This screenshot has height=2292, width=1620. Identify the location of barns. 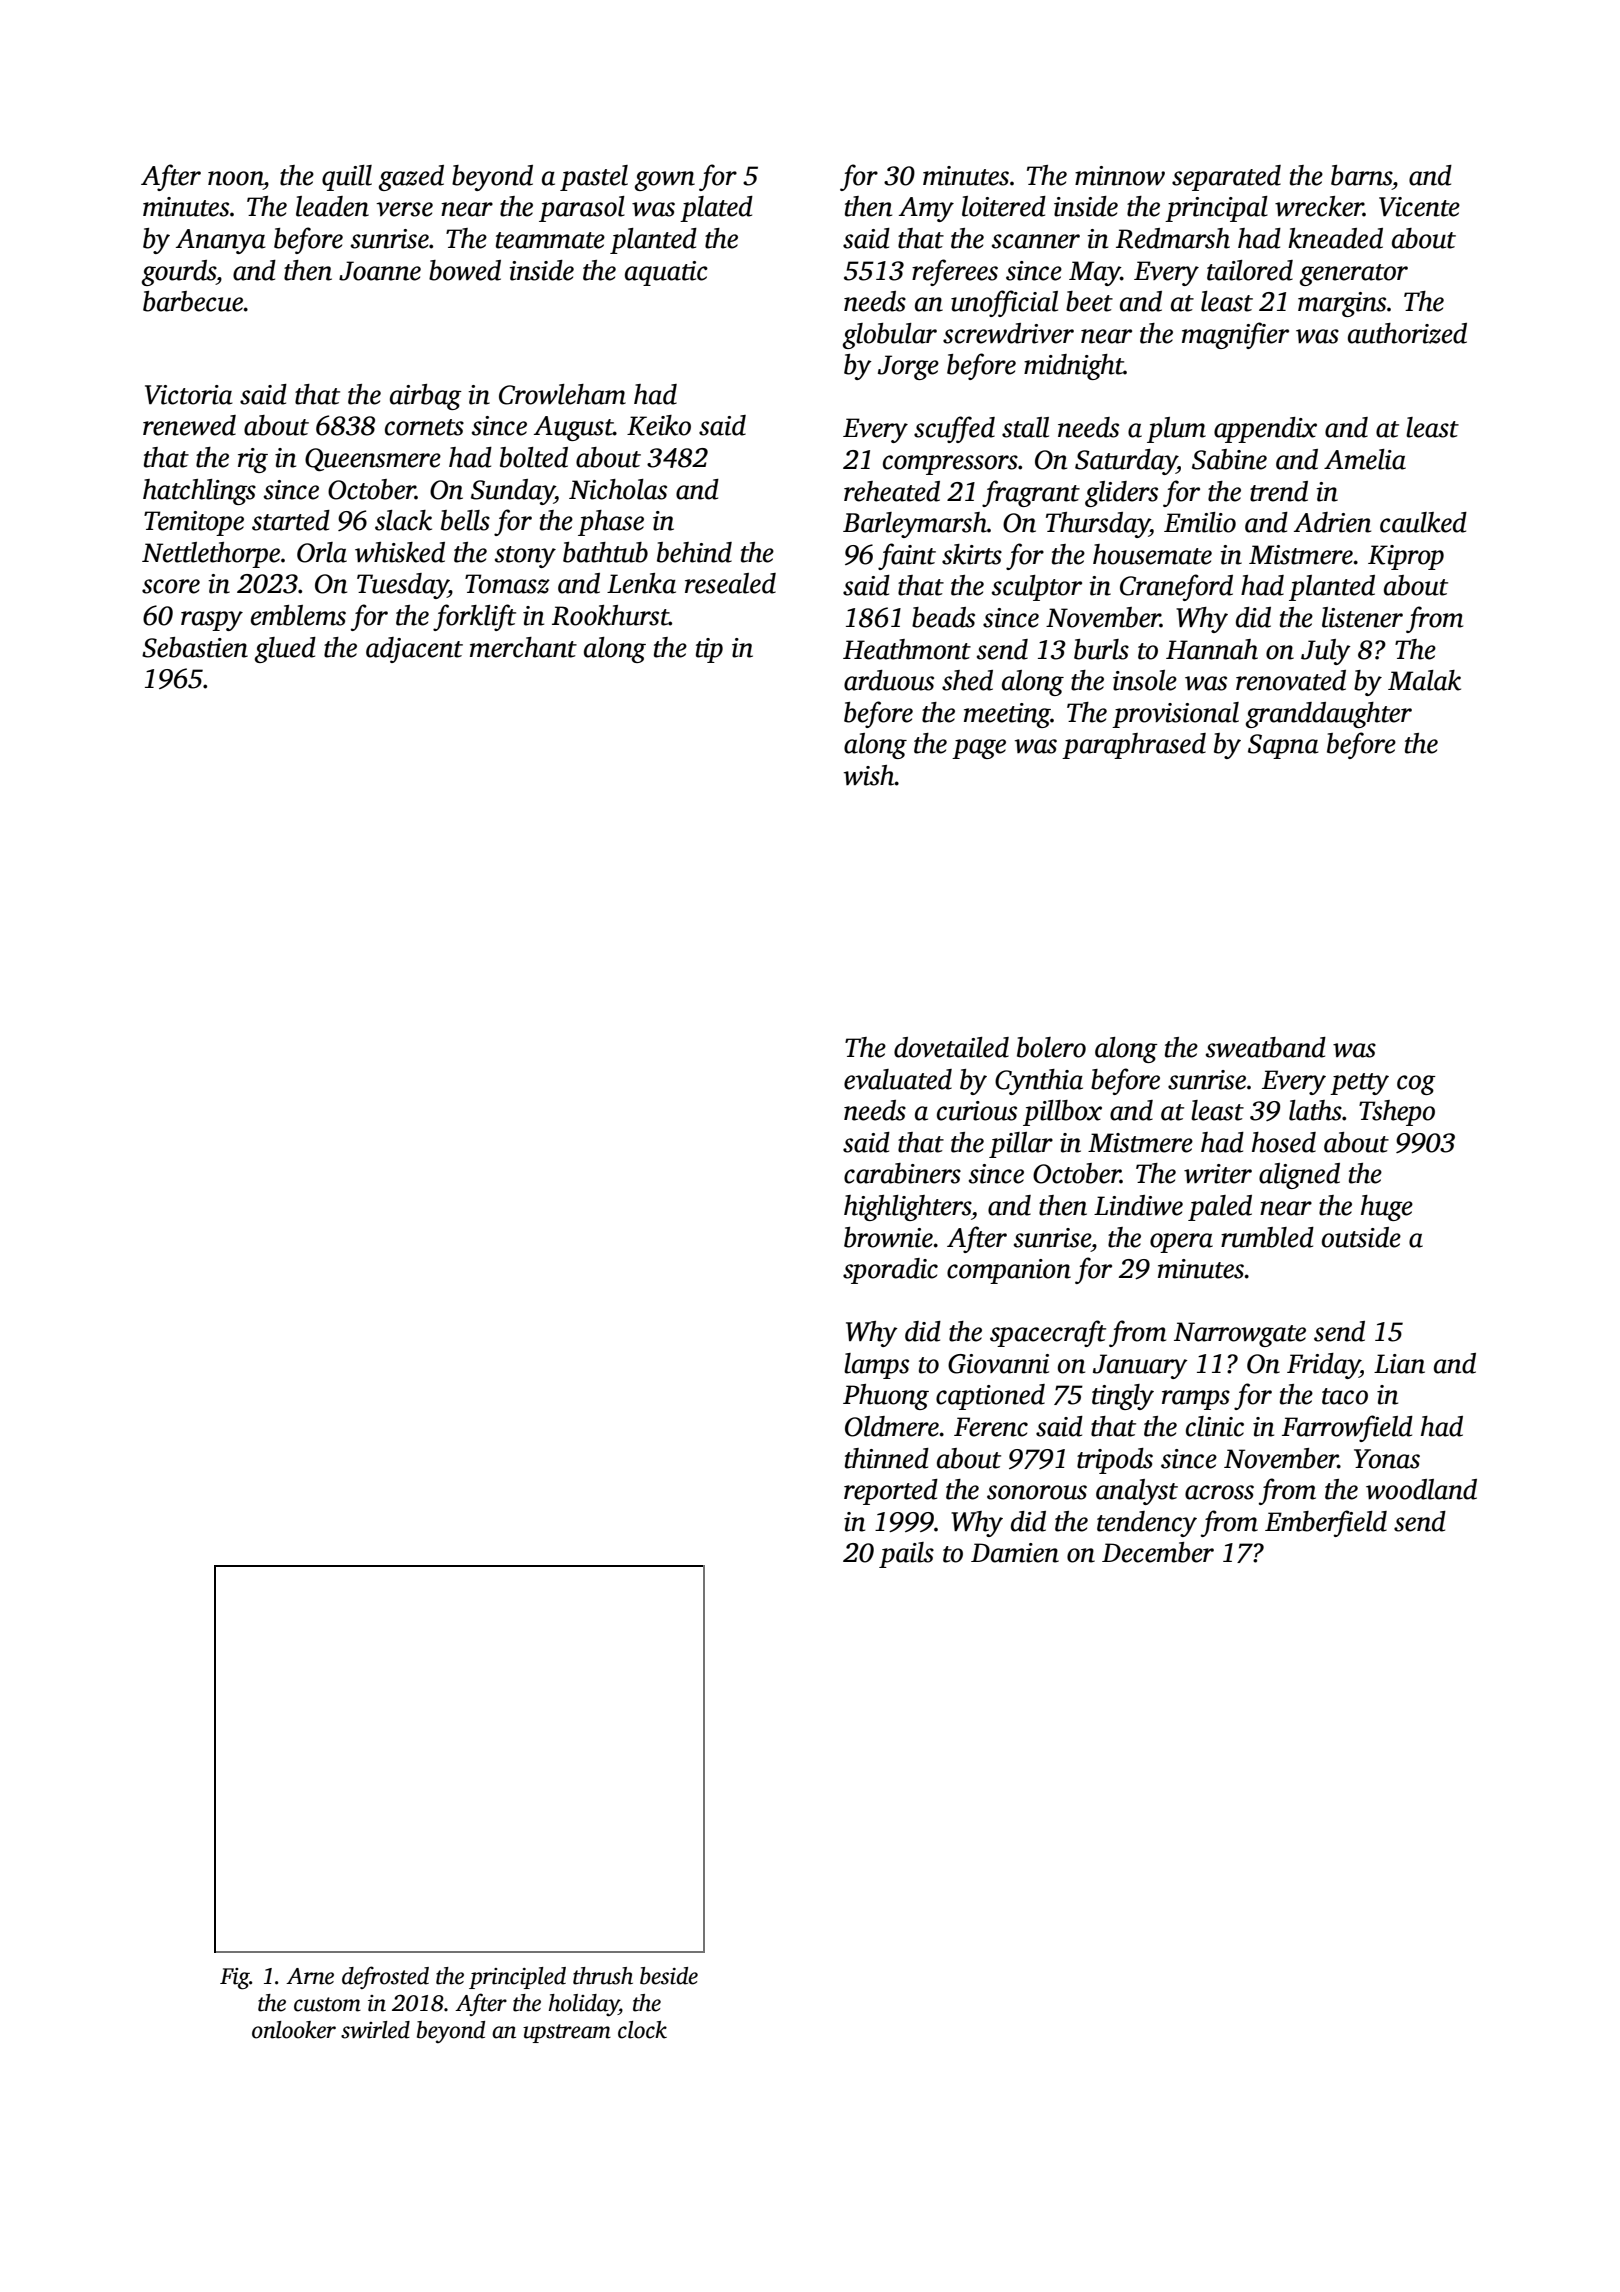
(1361, 175).
